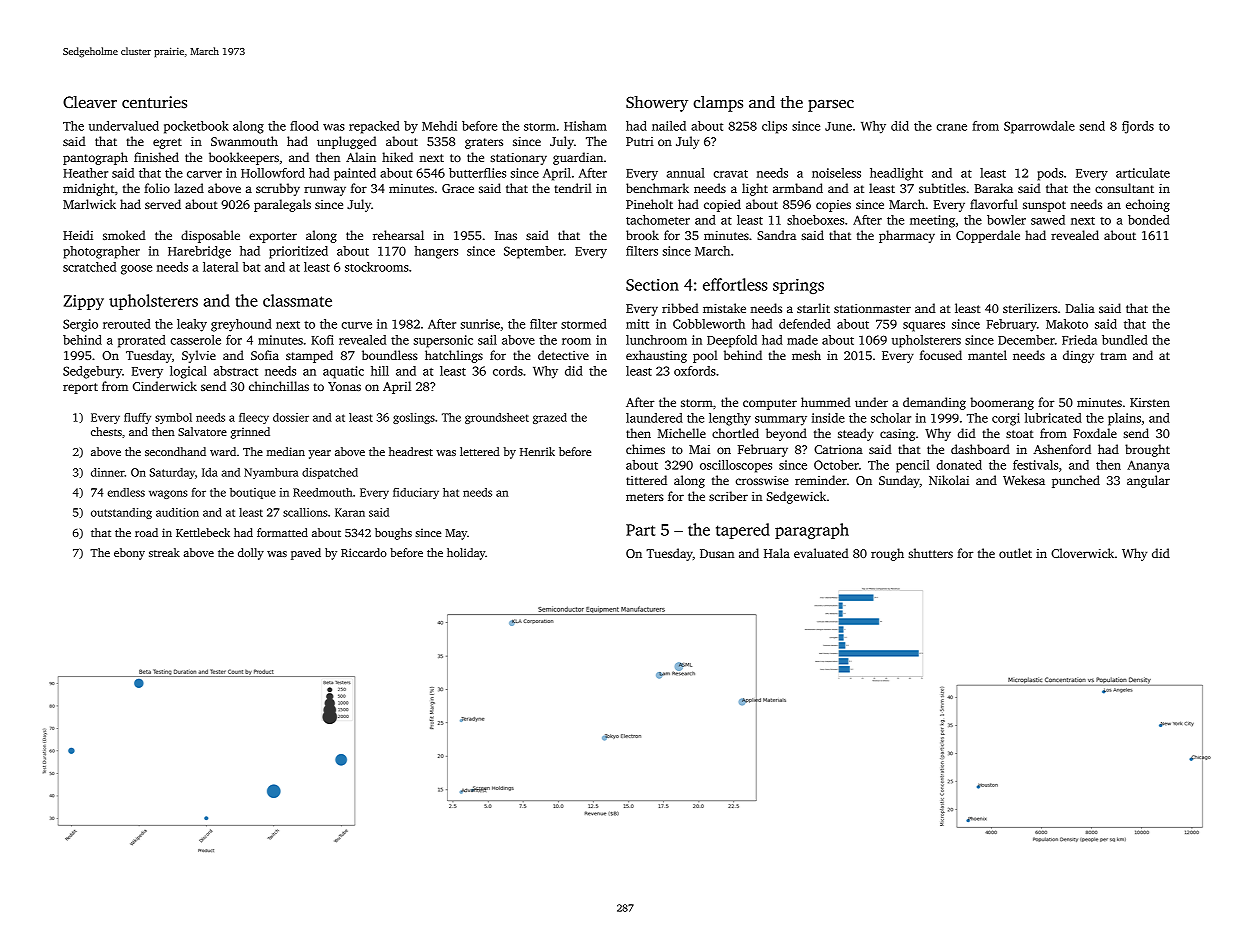  Describe the element at coordinates (705, 356) in the screenshot. I see `pool` at that location.
